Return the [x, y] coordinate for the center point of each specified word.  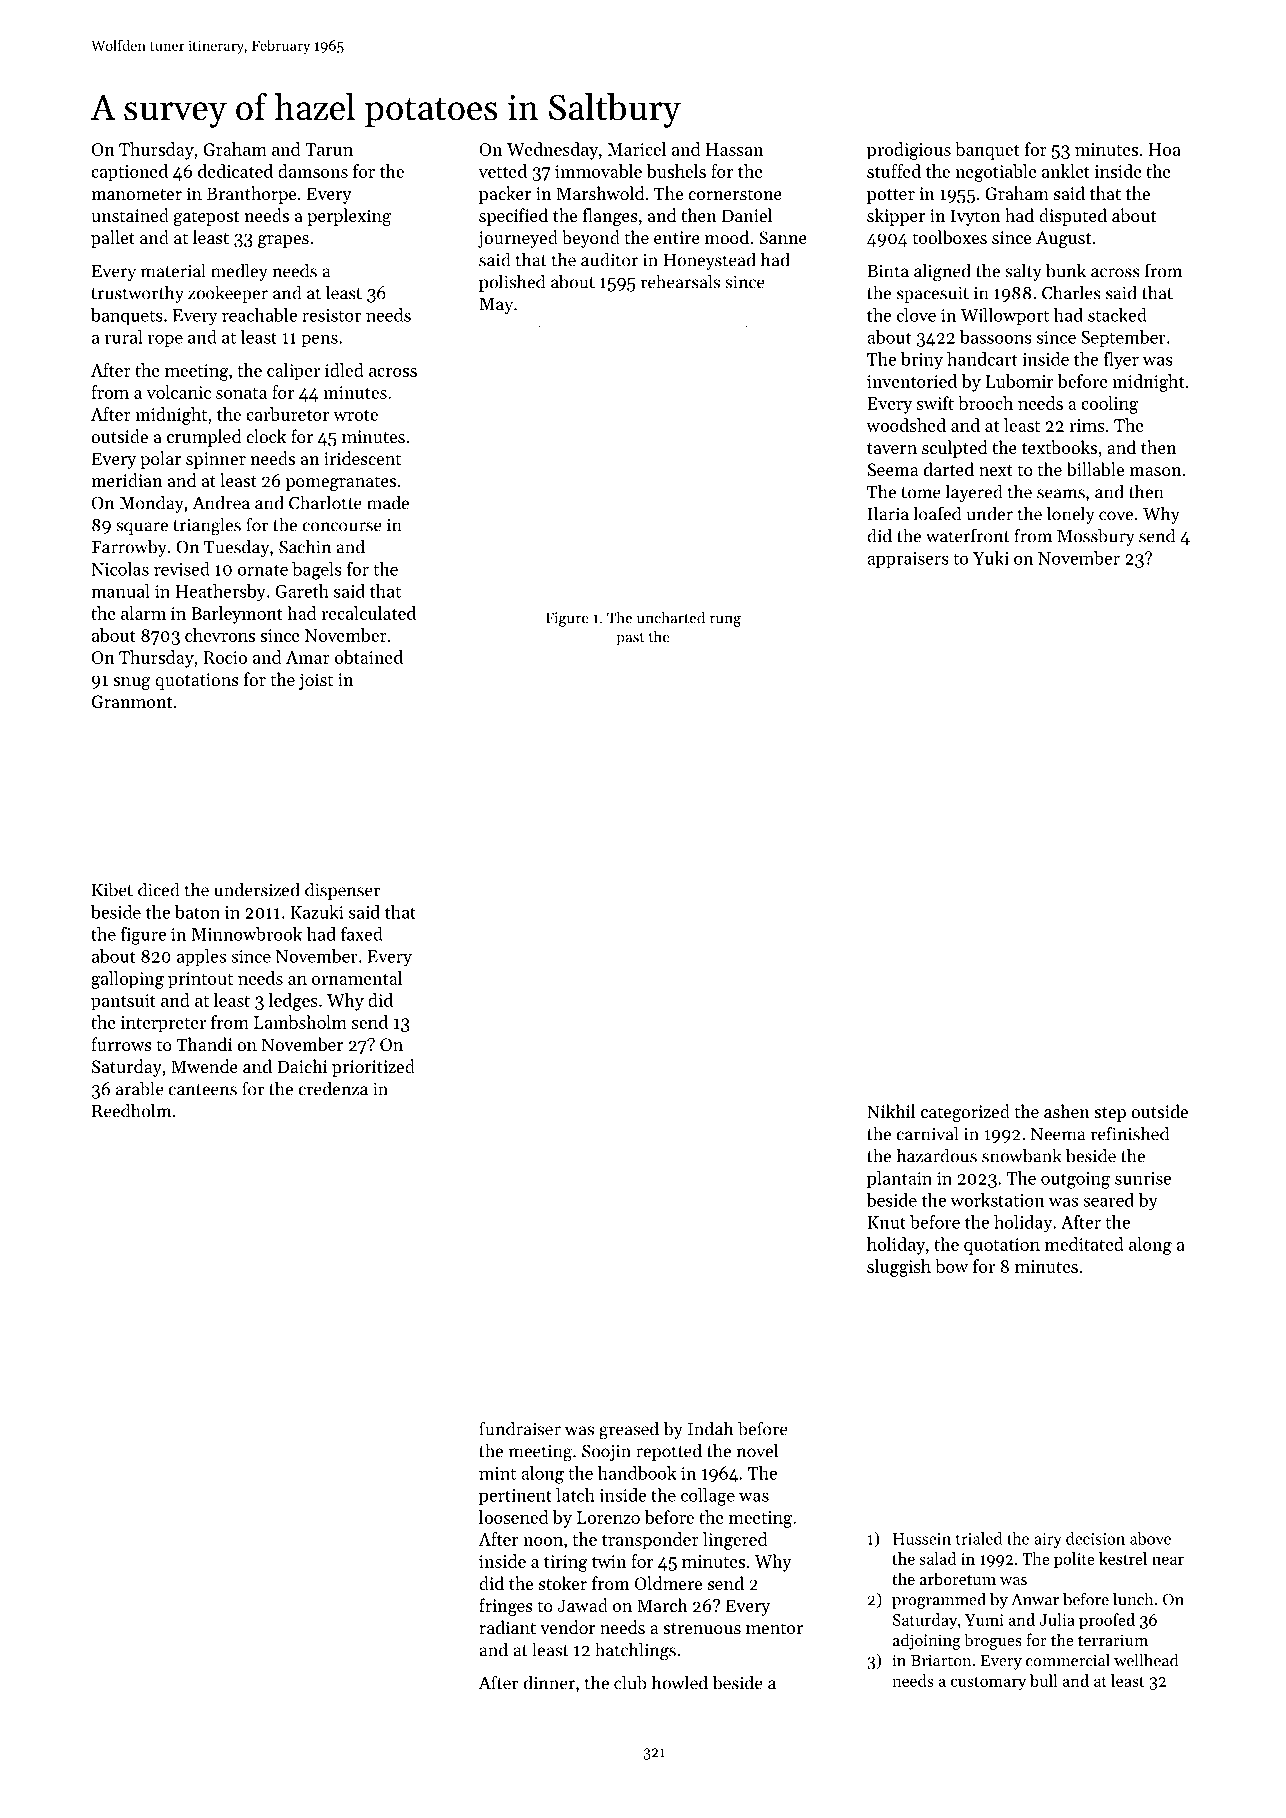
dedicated [235, 171]
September [1123, 338]
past [630, 639]
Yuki [991, 558]
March [662, 1605]
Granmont [132, 701]
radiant [507, 1627]
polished [512, 283]
